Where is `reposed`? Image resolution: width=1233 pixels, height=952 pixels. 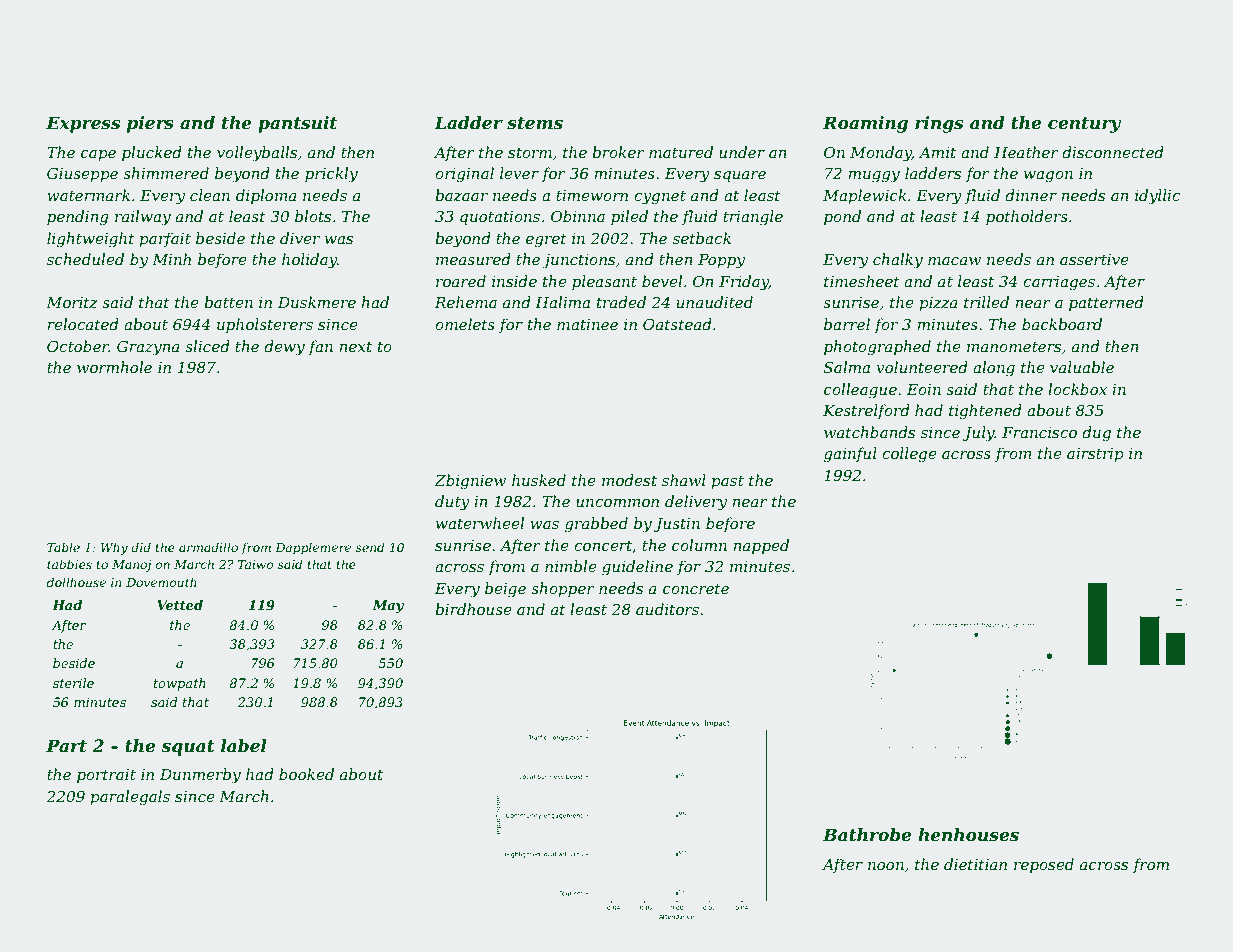
reposed is located at coordinates (1044, 865).
